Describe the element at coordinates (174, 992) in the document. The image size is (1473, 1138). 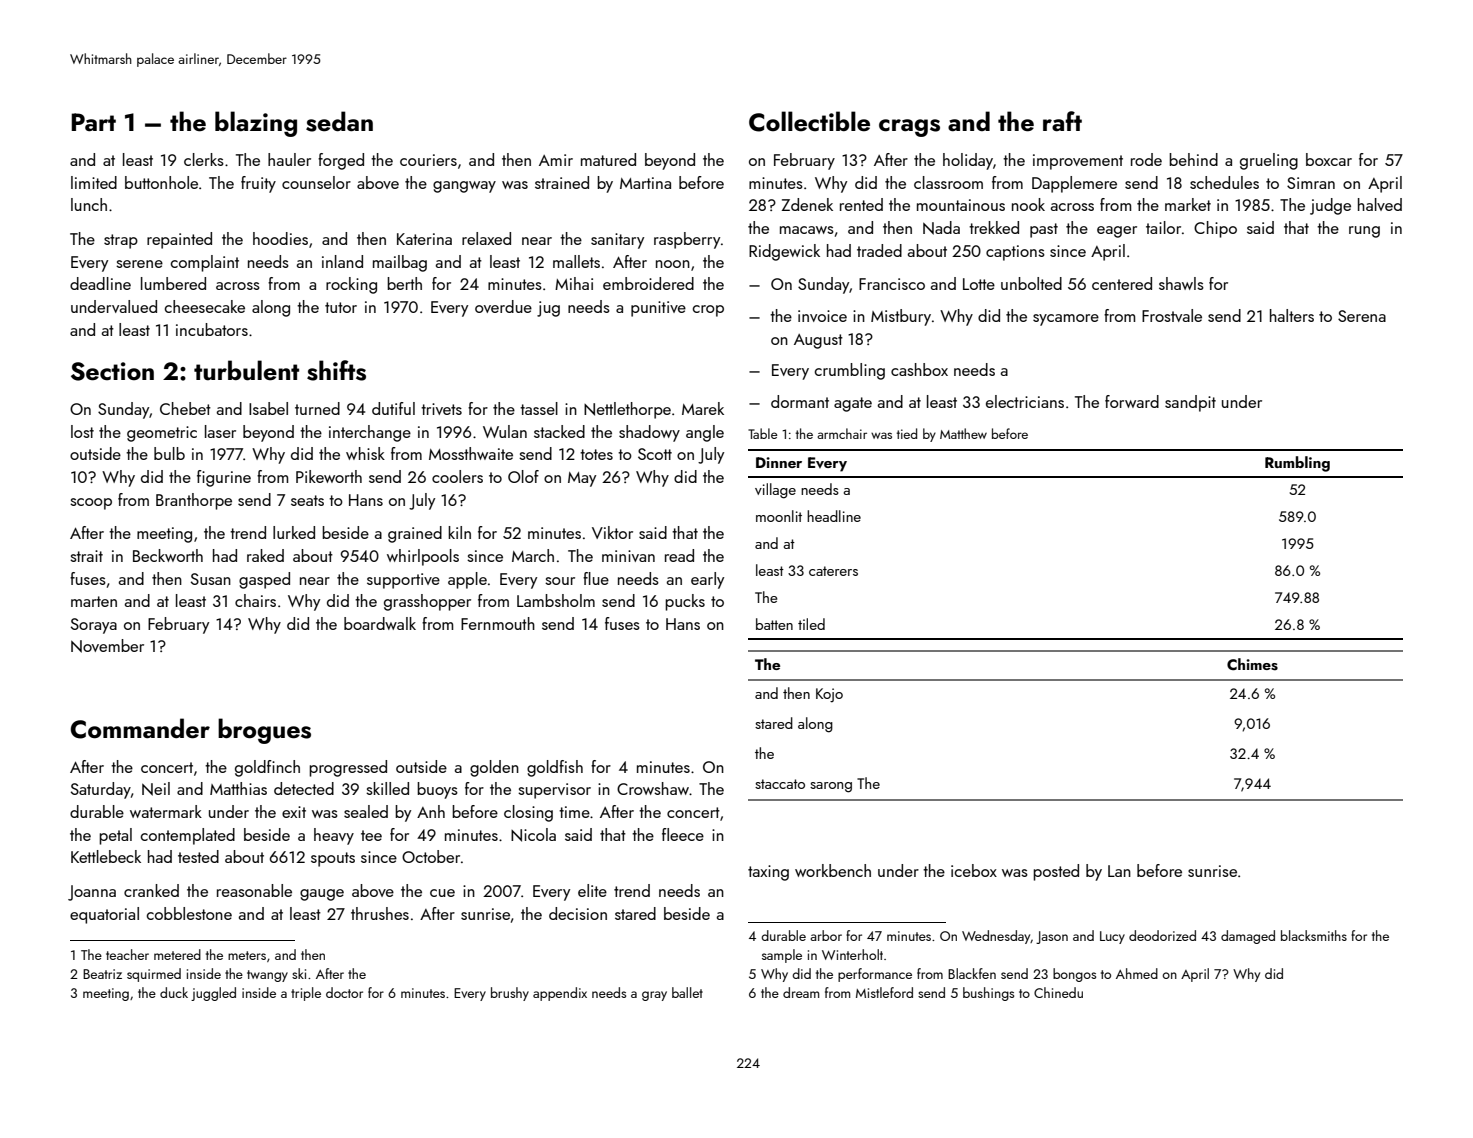
I see `duck` at that location.
